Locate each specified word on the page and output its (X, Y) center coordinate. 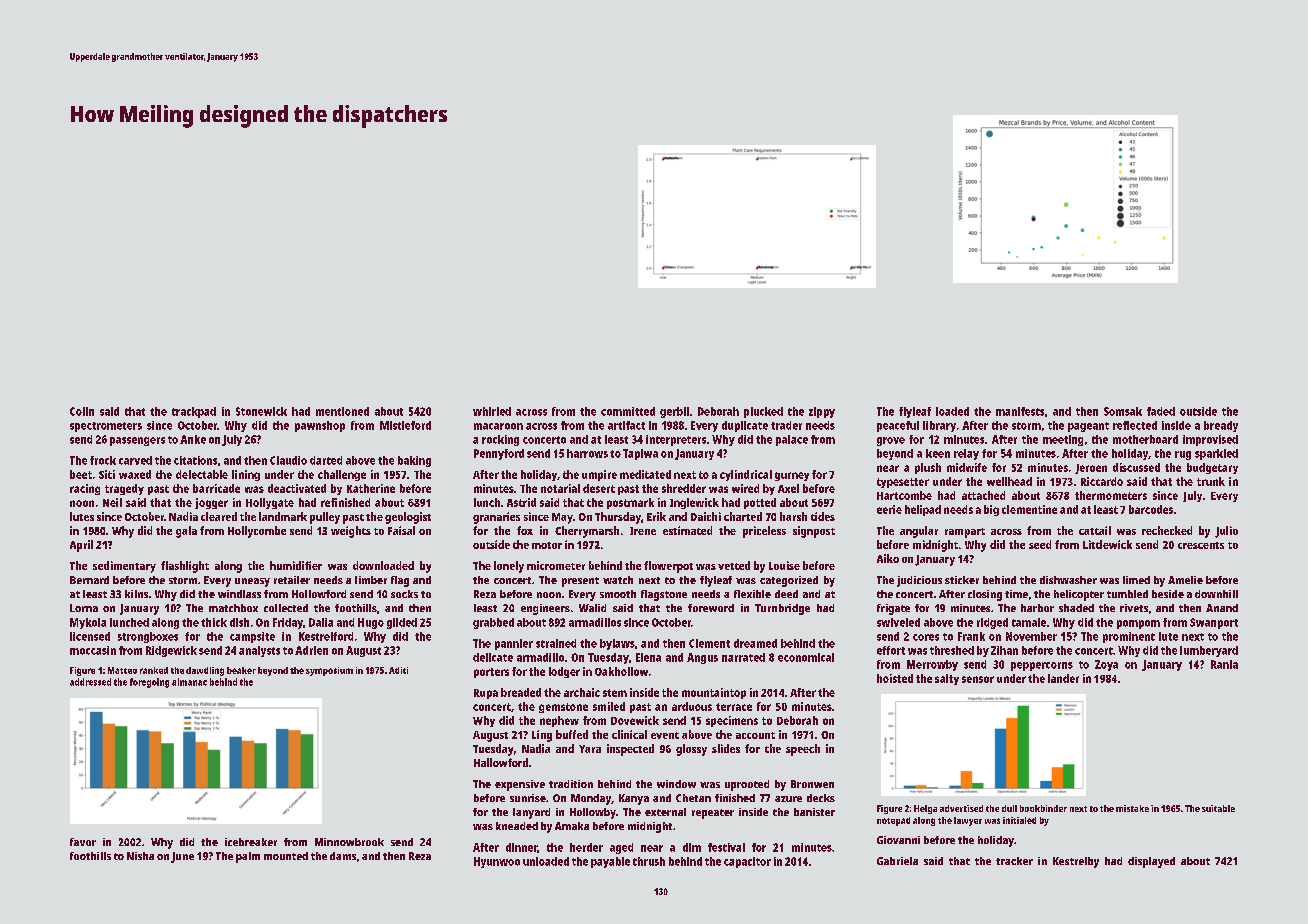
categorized (789, 581)
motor (547, 545)
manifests (1020, 411)
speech (803, 750)
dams (343, 856)
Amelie (1185, 580)
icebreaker (251, 842)
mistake (1132, 808)
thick (214, 622)
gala (186, 532)
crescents (1201, 545)
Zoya (1106, 665)
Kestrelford (326, 636)
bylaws (617, 644)
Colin (82, 411)
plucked (763, 412)
